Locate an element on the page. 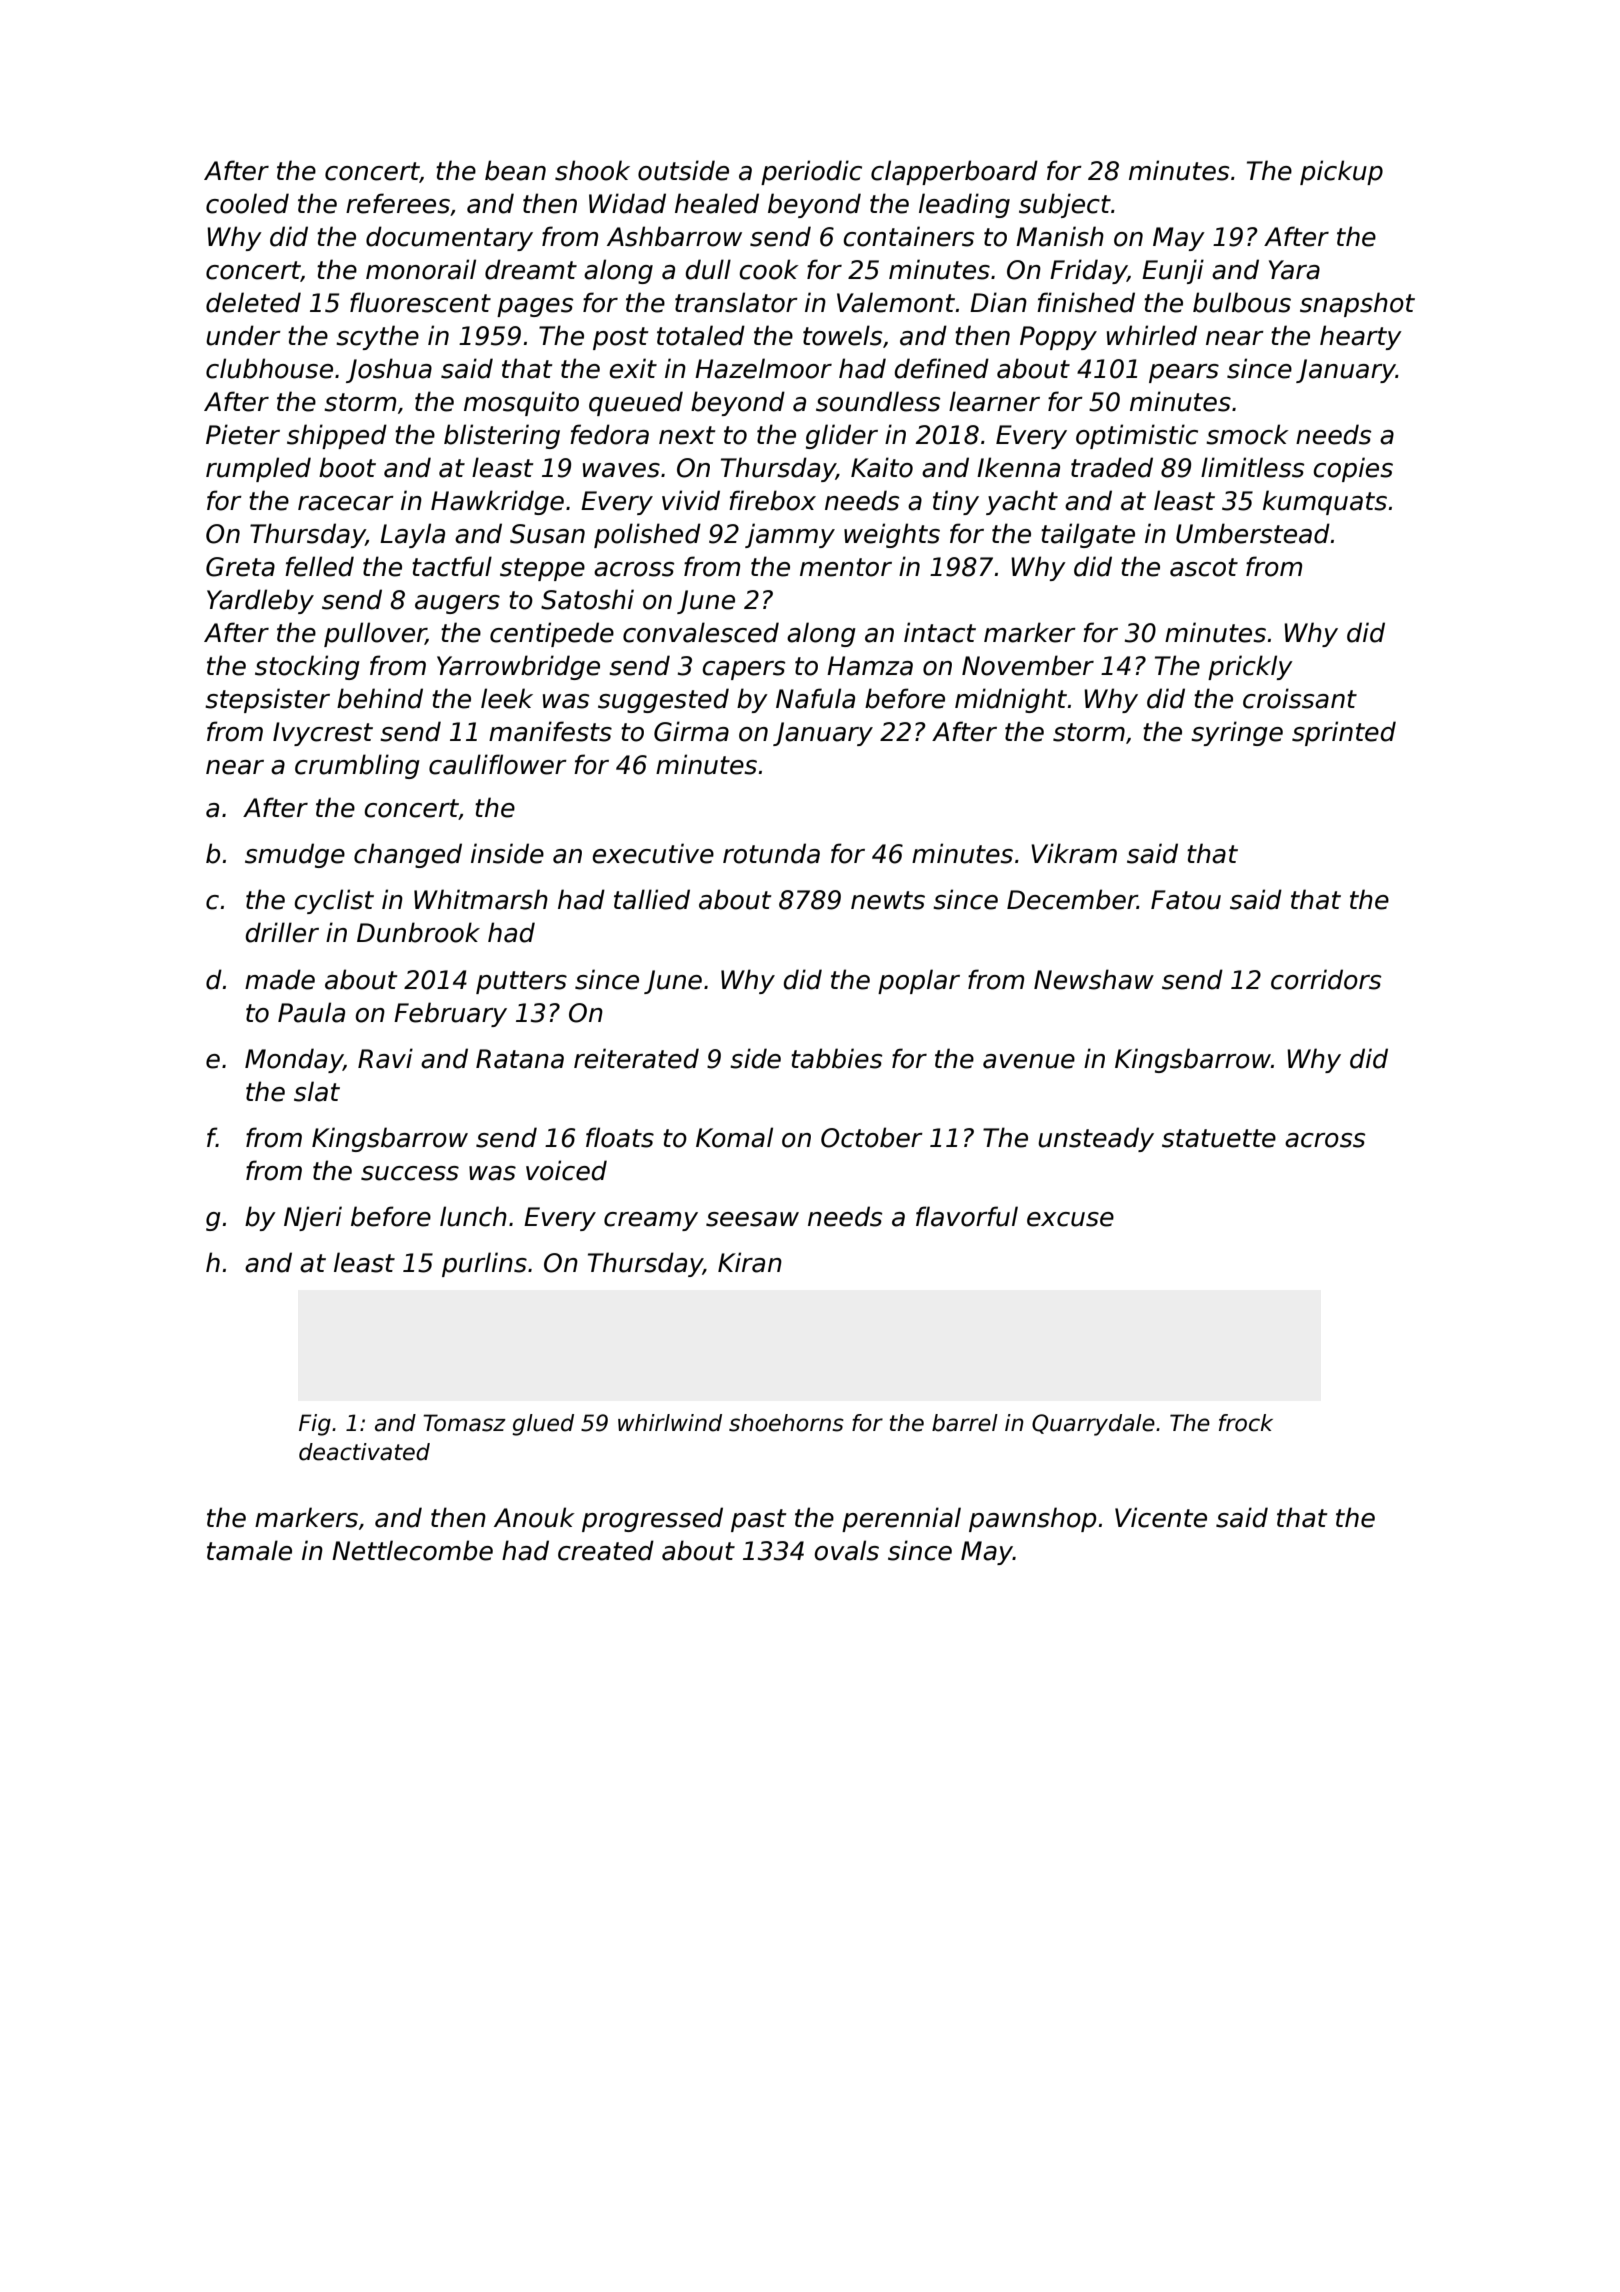 Image resolution: width=1620 pixels, height=2292 pixels. tactful is located at coordinates (452, 566).
